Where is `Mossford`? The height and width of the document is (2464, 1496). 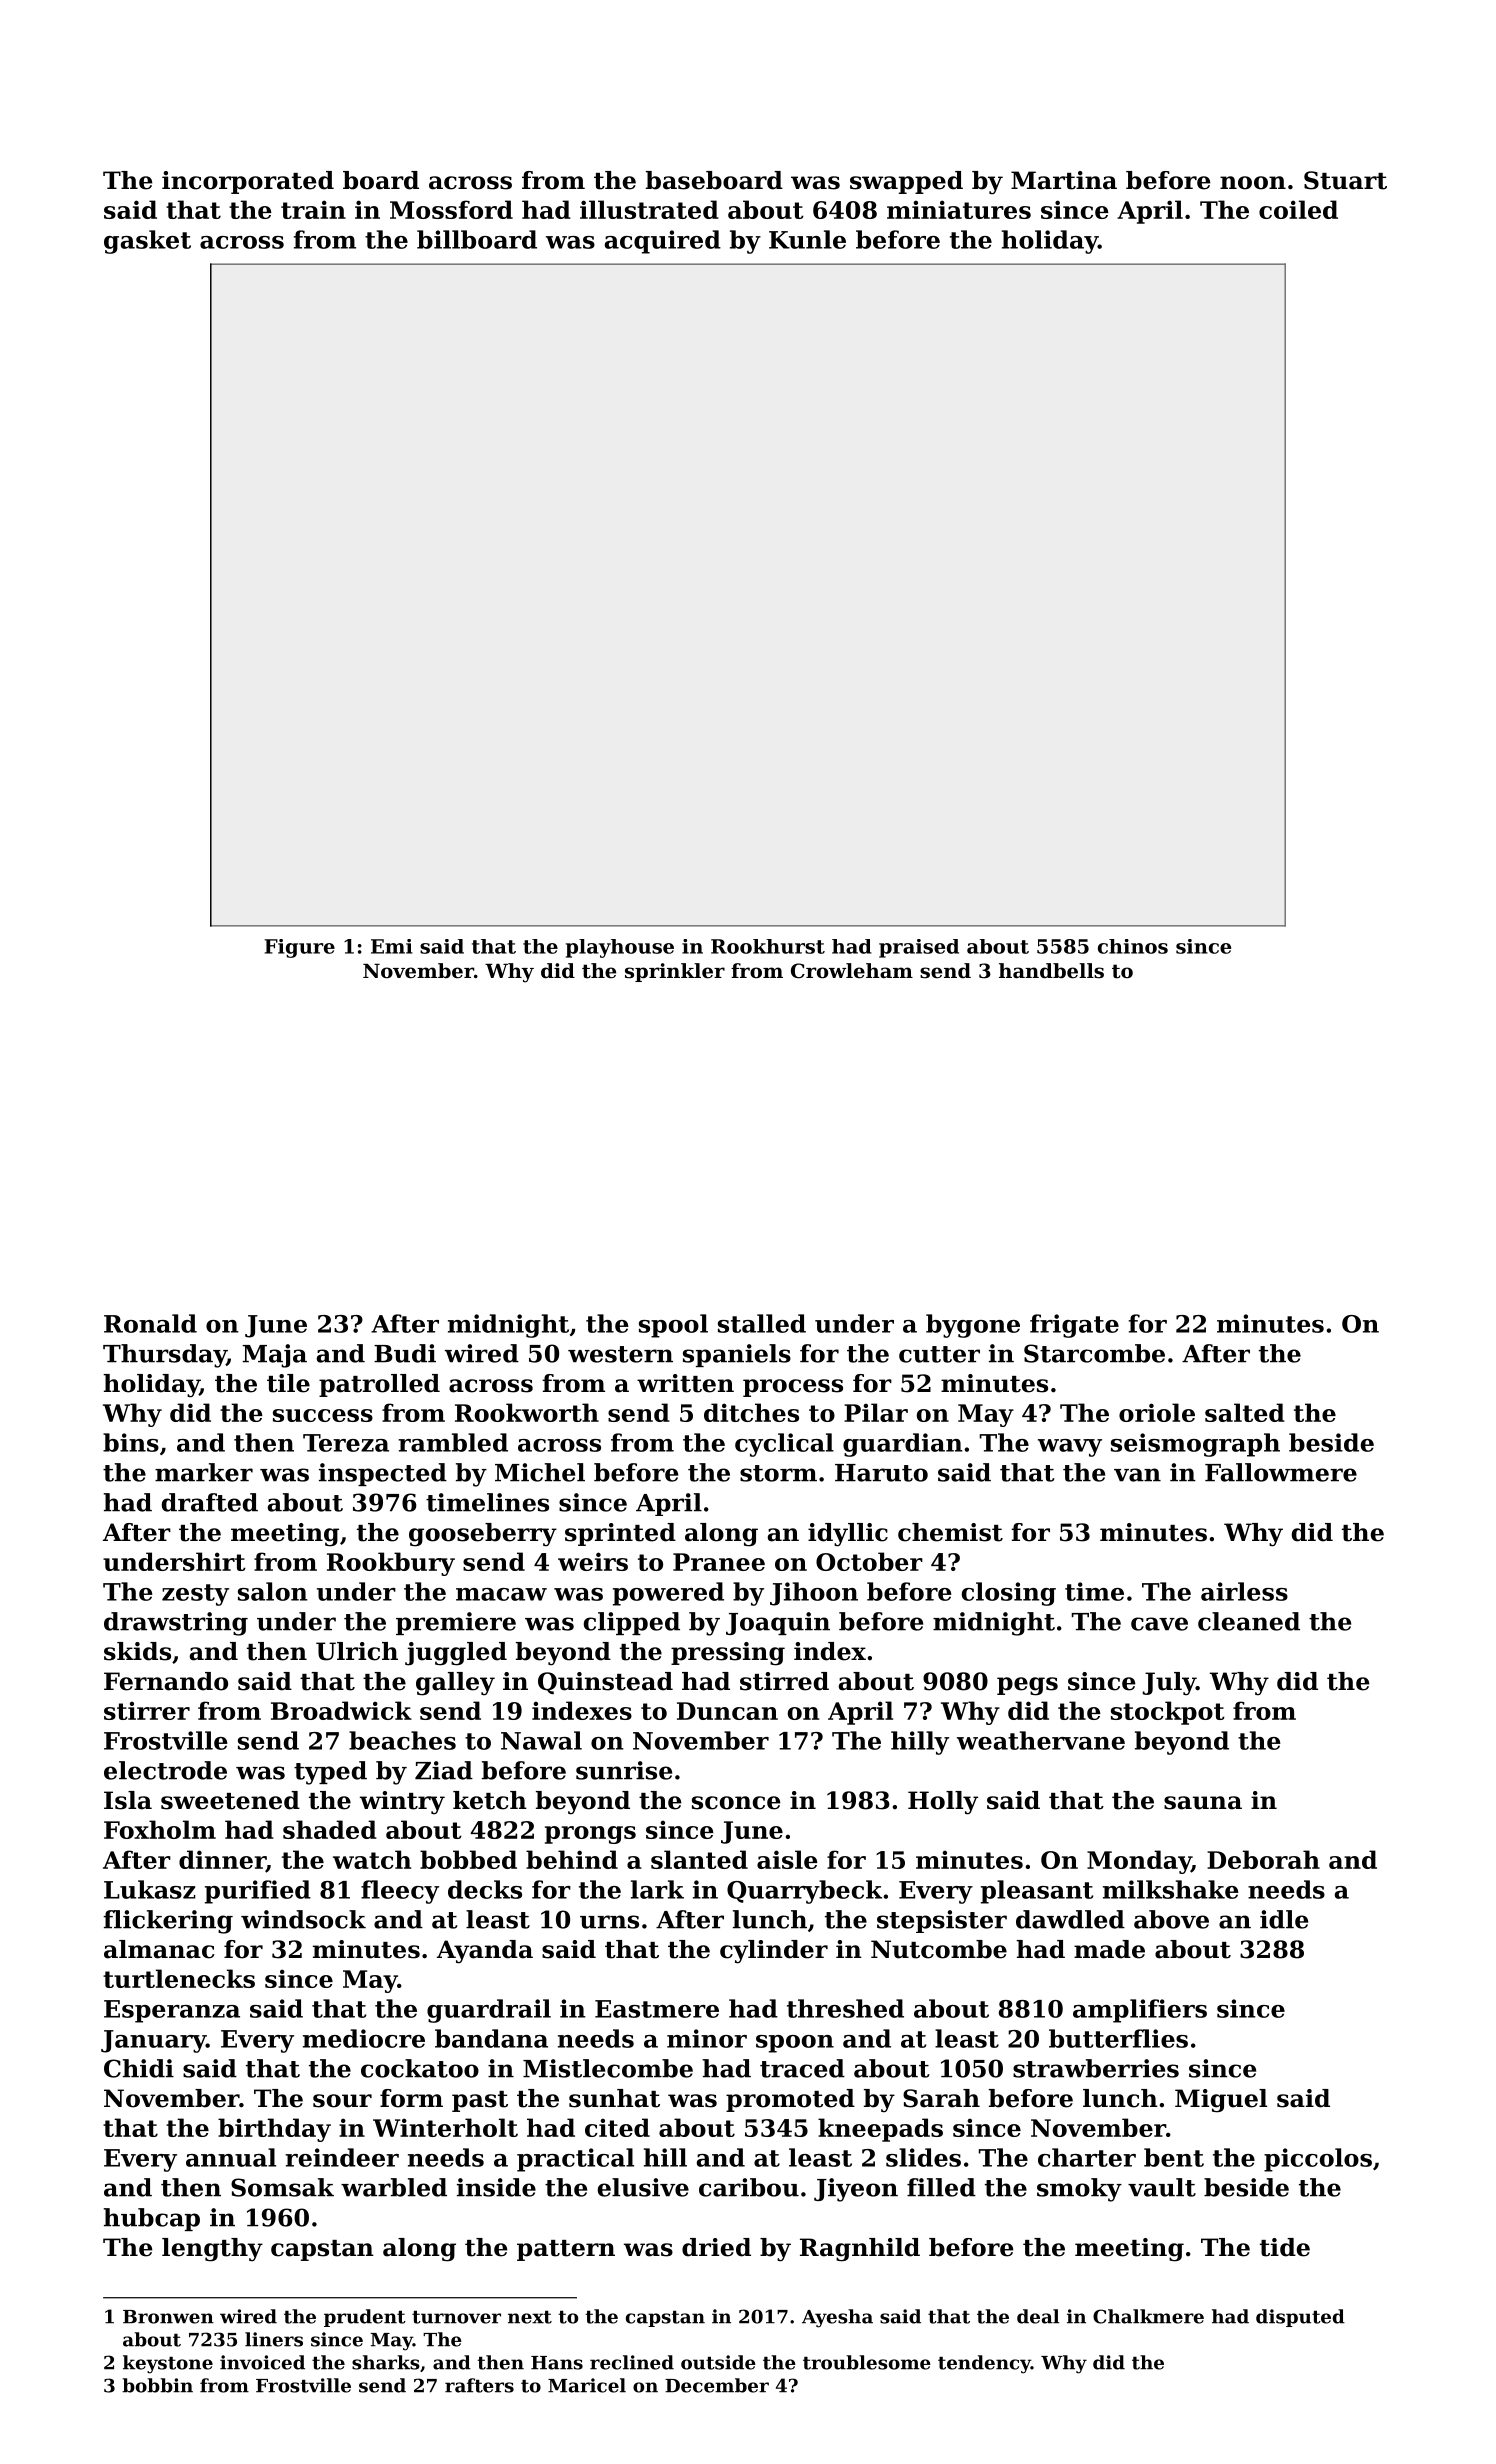 Mossford is located at coordinates (451, 209).
